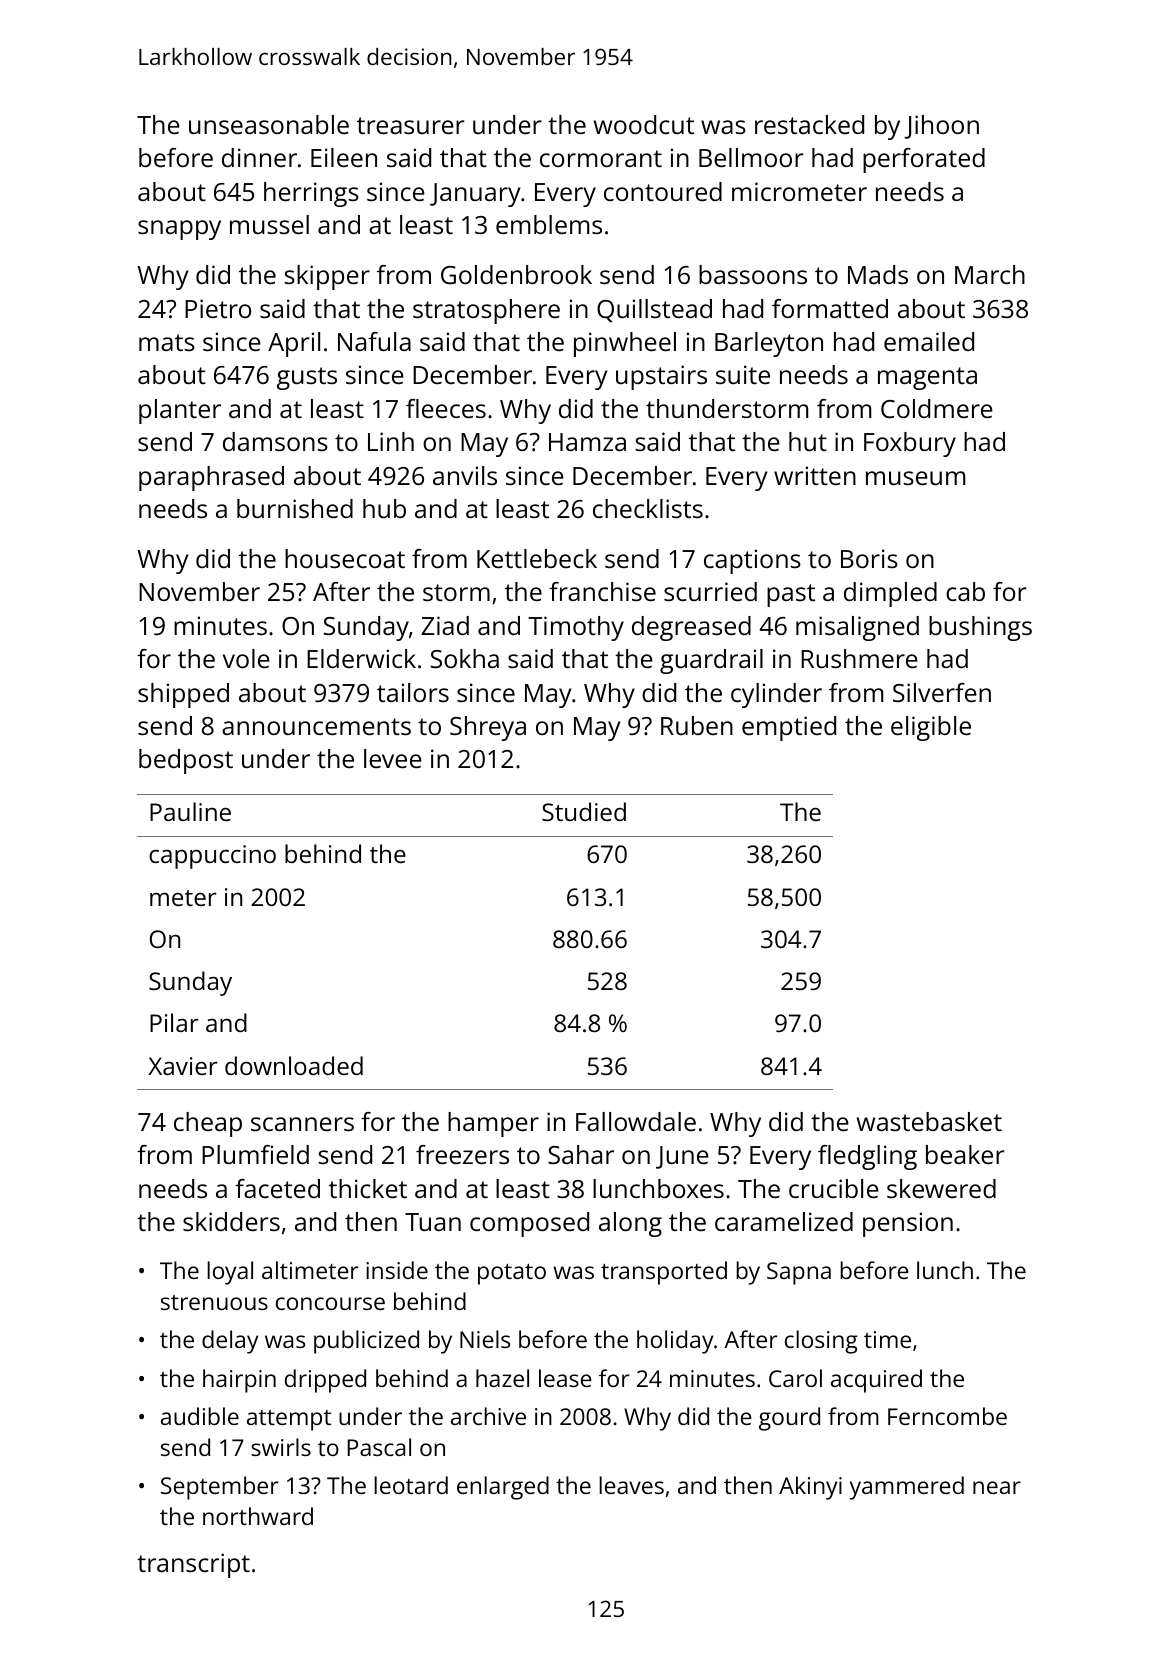  I want to click on perforated, so click(924, 160).
